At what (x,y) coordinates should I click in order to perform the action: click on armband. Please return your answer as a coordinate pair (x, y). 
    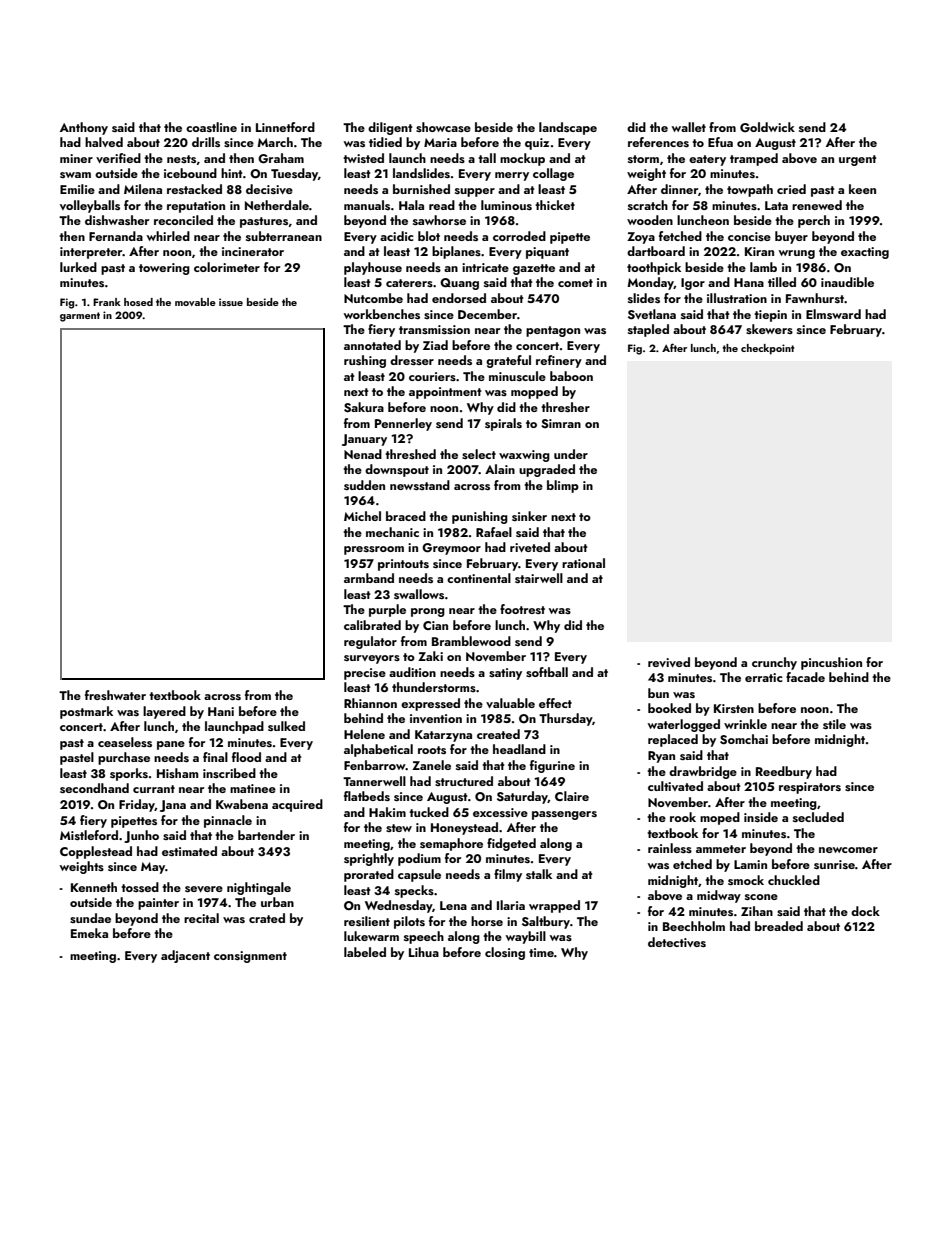
    Looking at the image, I should click on (369, 578).
